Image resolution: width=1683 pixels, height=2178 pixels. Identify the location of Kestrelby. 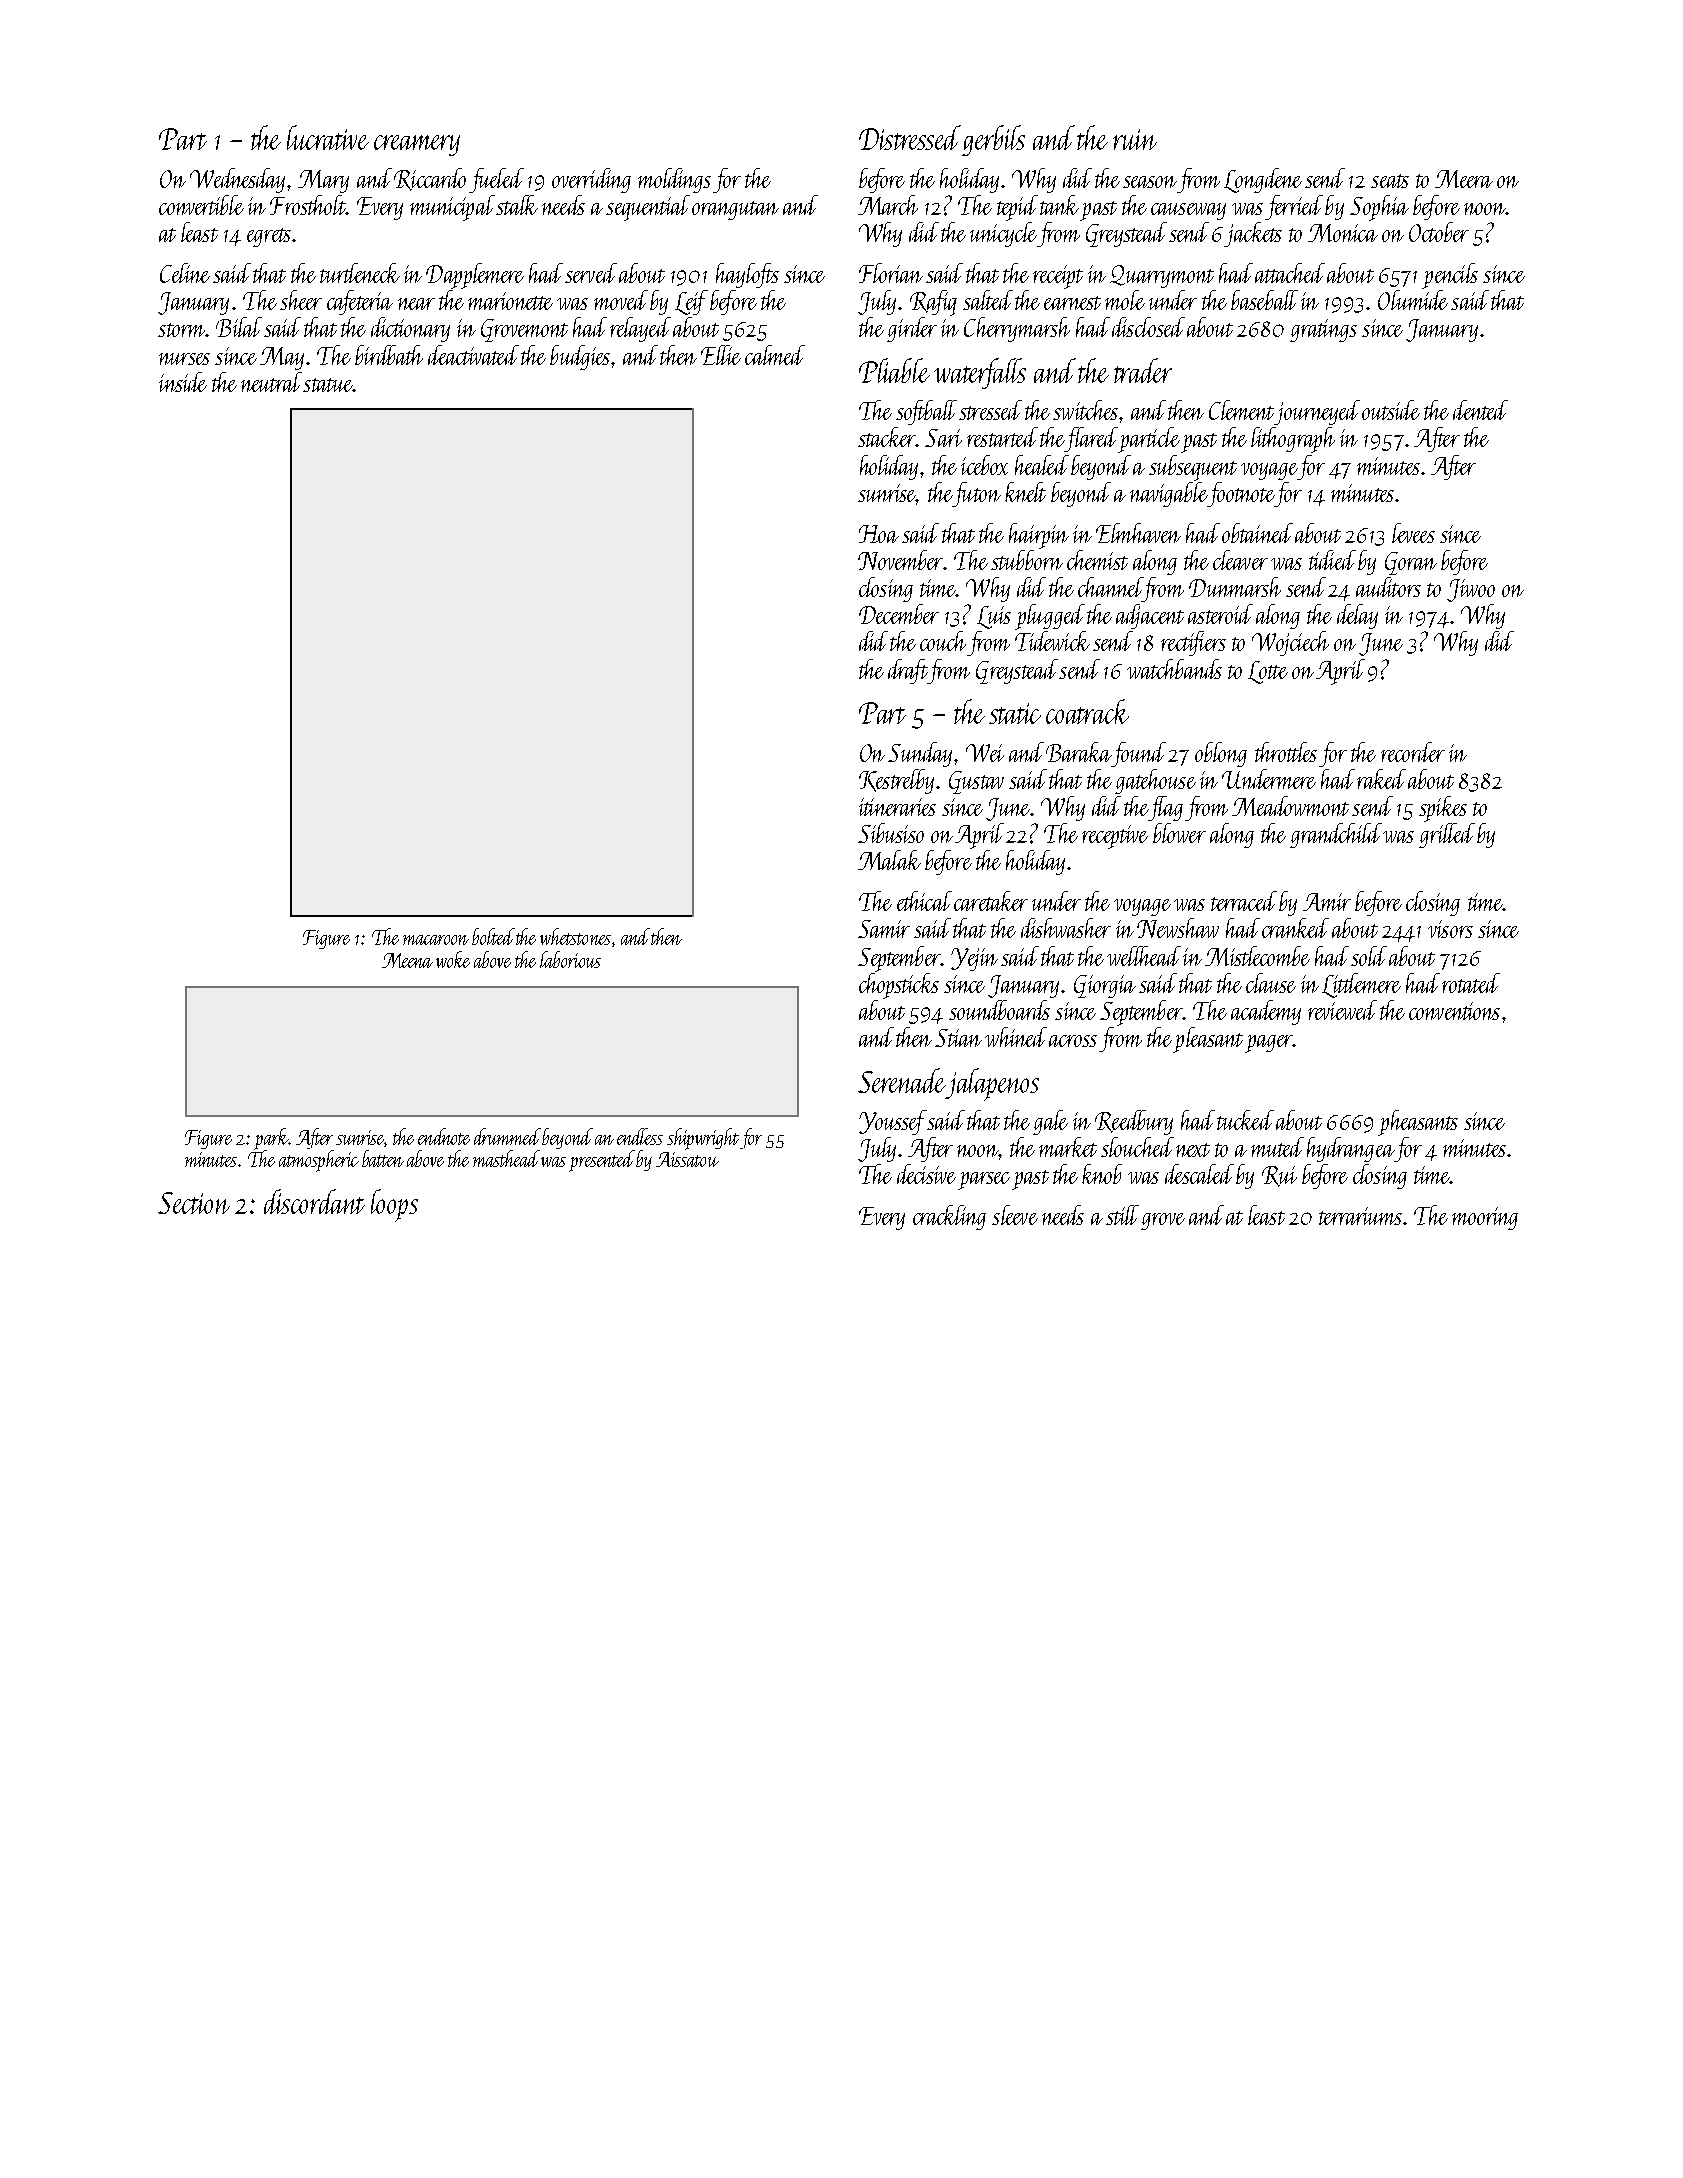
(896, 781).
